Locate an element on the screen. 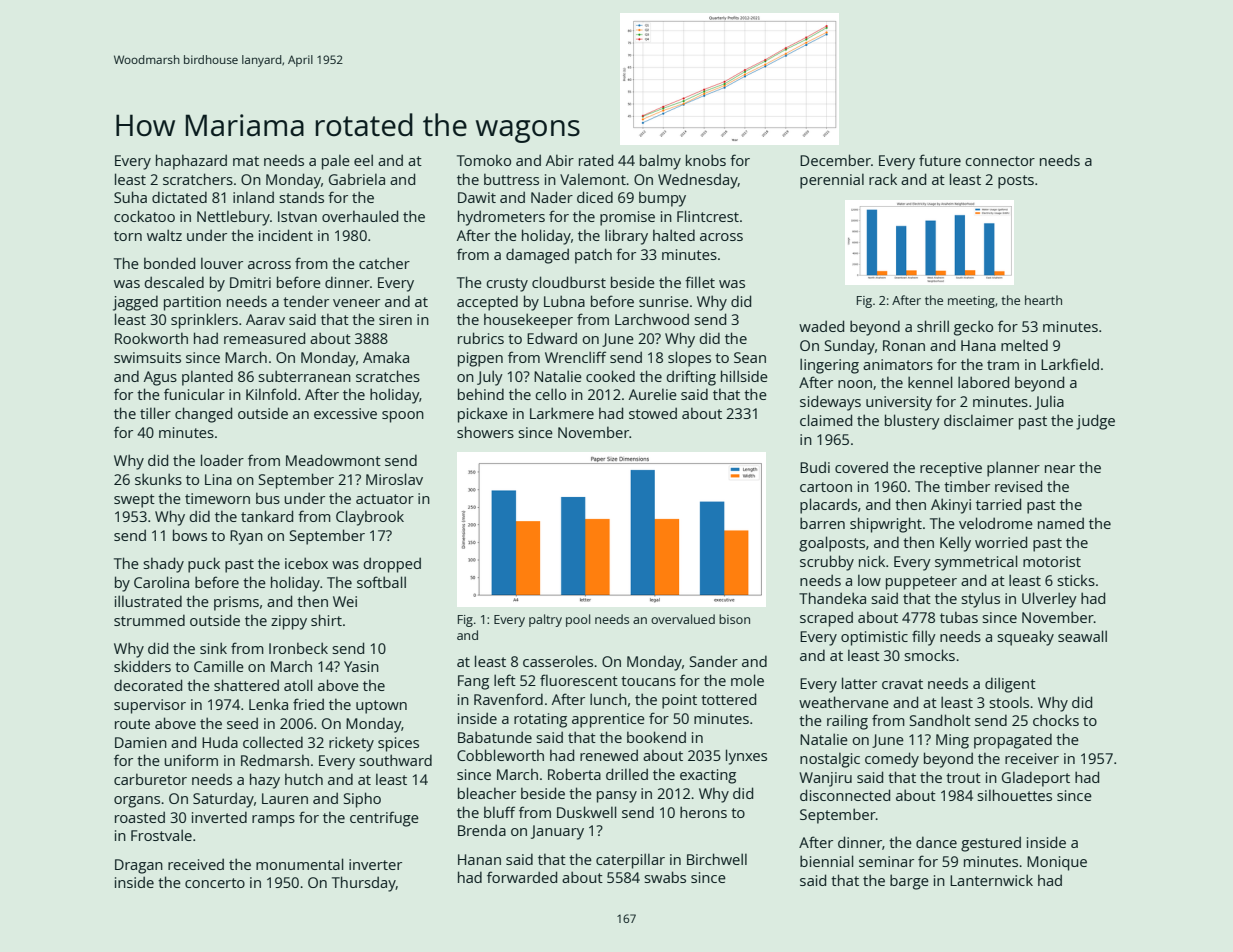 This screenshot has width=1233, height=952. concerto is located at coordinates (215, 883).
